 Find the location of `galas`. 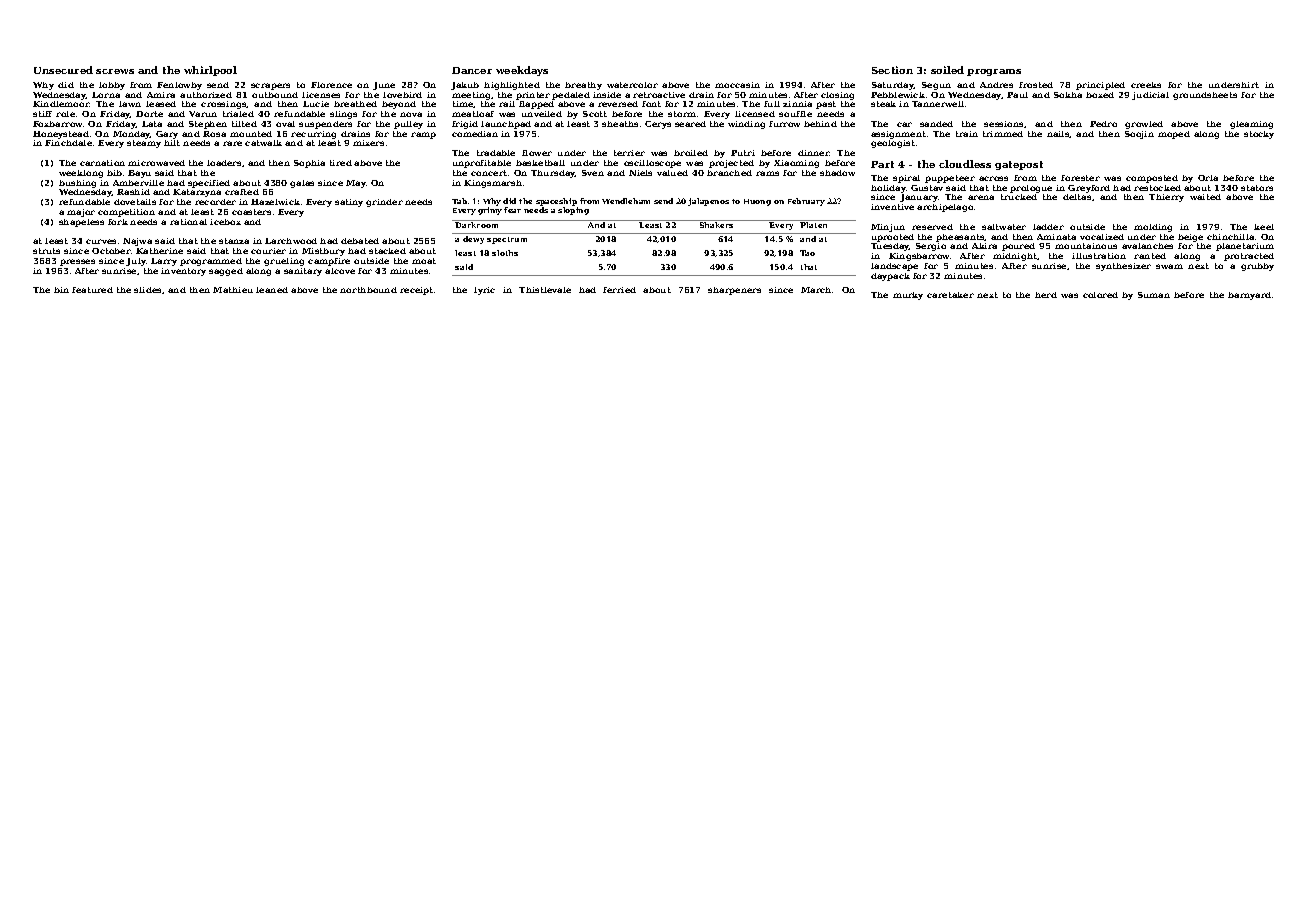

galas is located at coordinates (302, 184).
